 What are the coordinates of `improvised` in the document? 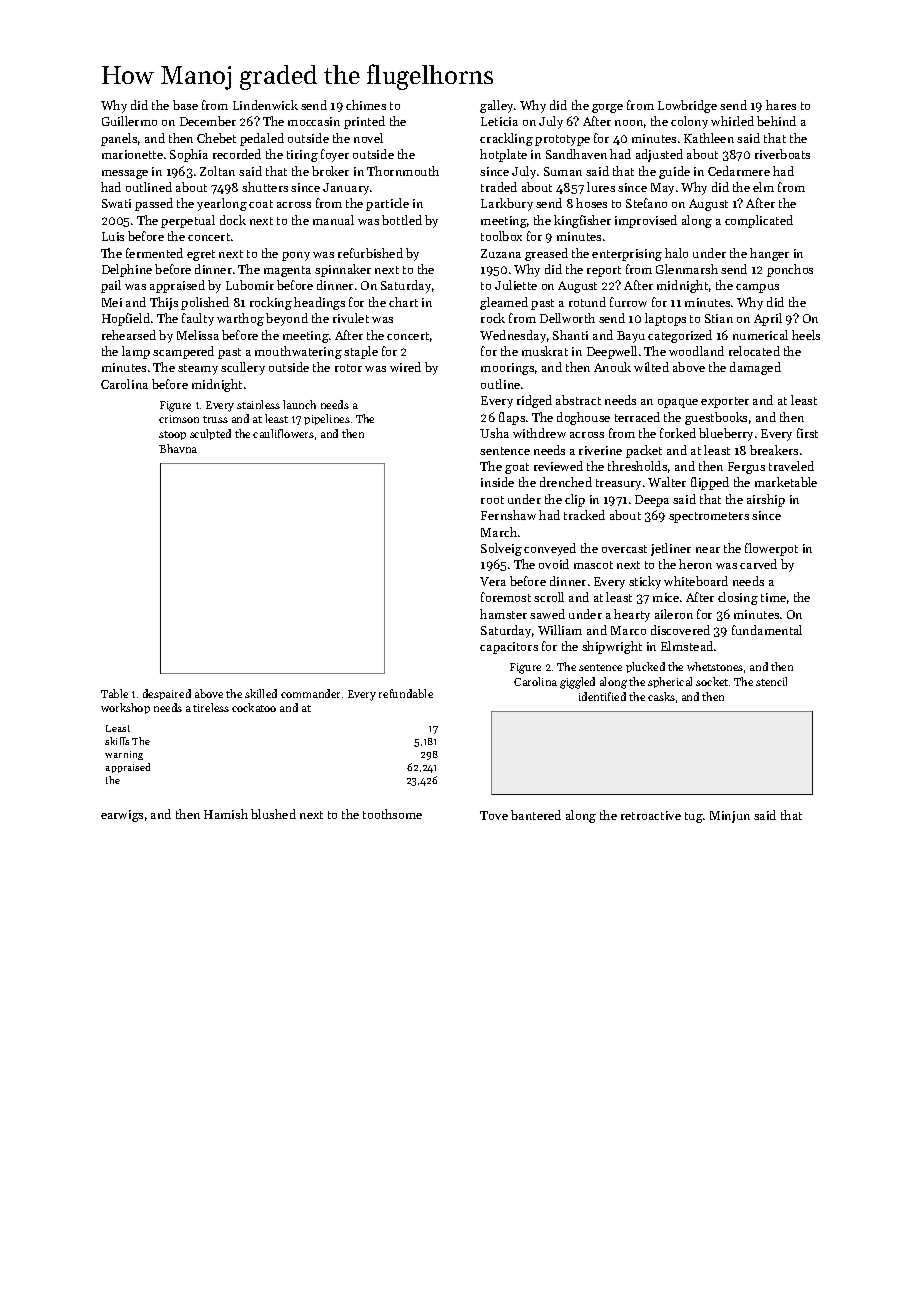 It's located at (646, 221).
